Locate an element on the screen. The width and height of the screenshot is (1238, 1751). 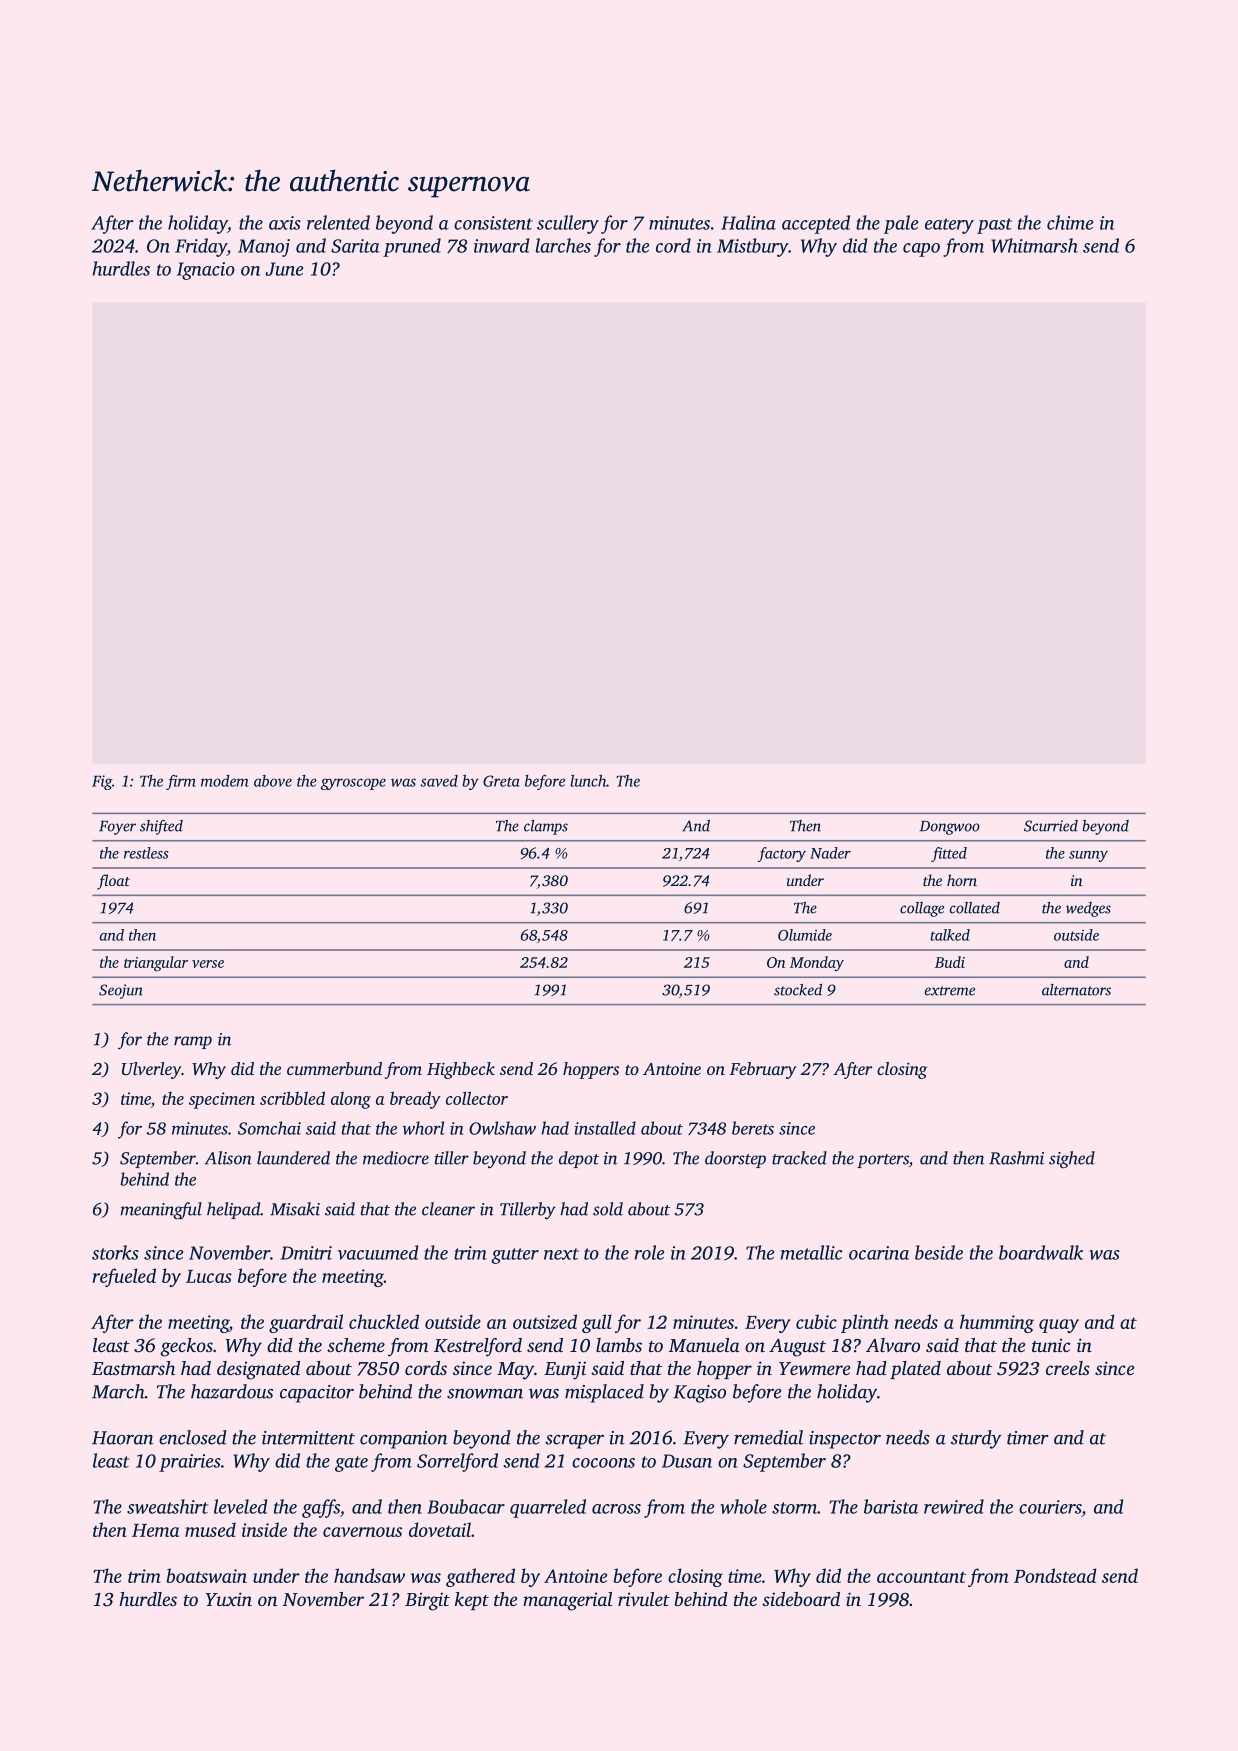
Dmitri is located at coordinates (306, 1253).
